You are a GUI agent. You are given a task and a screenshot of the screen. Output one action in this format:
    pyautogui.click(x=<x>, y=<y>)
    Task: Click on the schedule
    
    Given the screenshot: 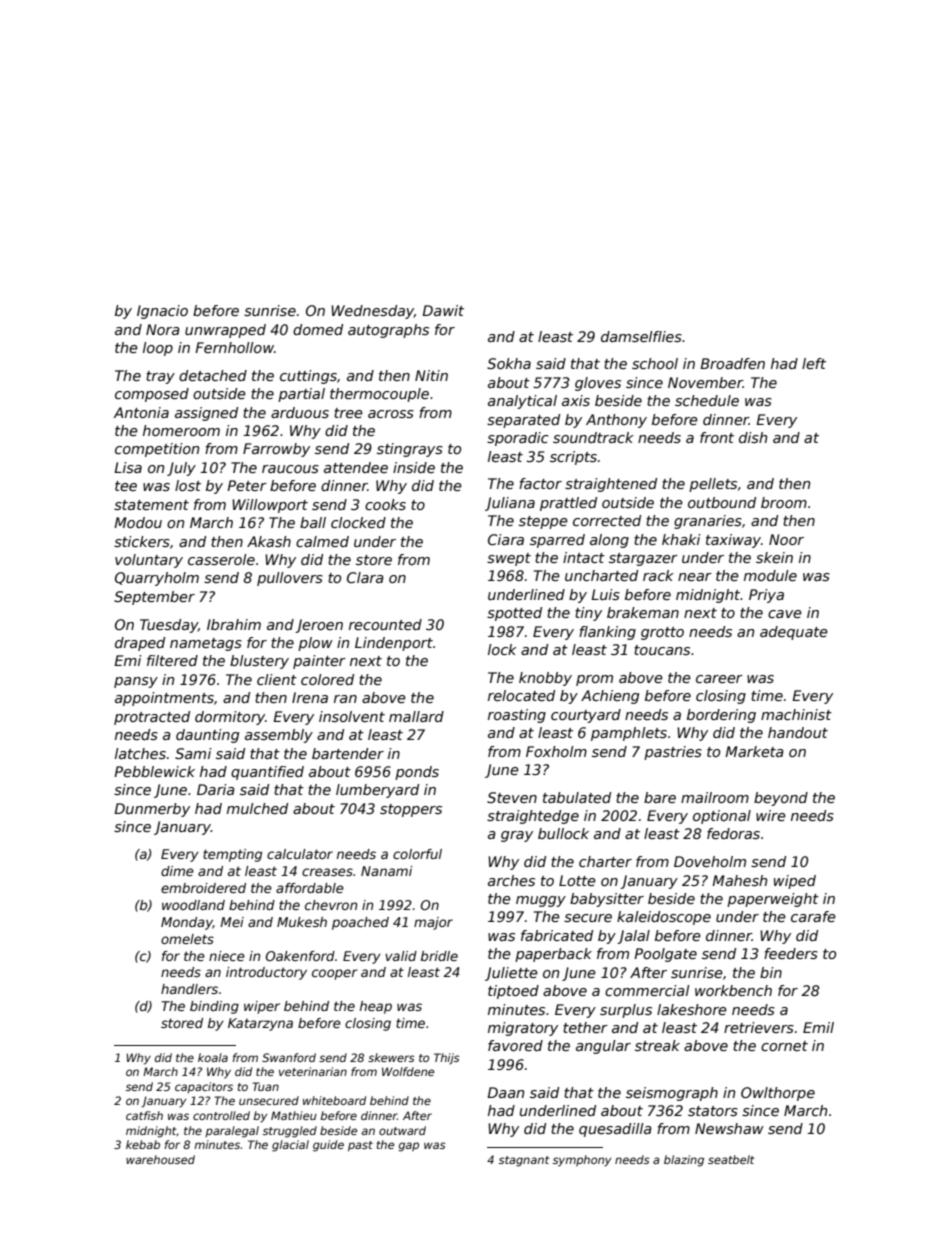 What is the action you would take?
    pyautogui.click(x=707, y=400)
